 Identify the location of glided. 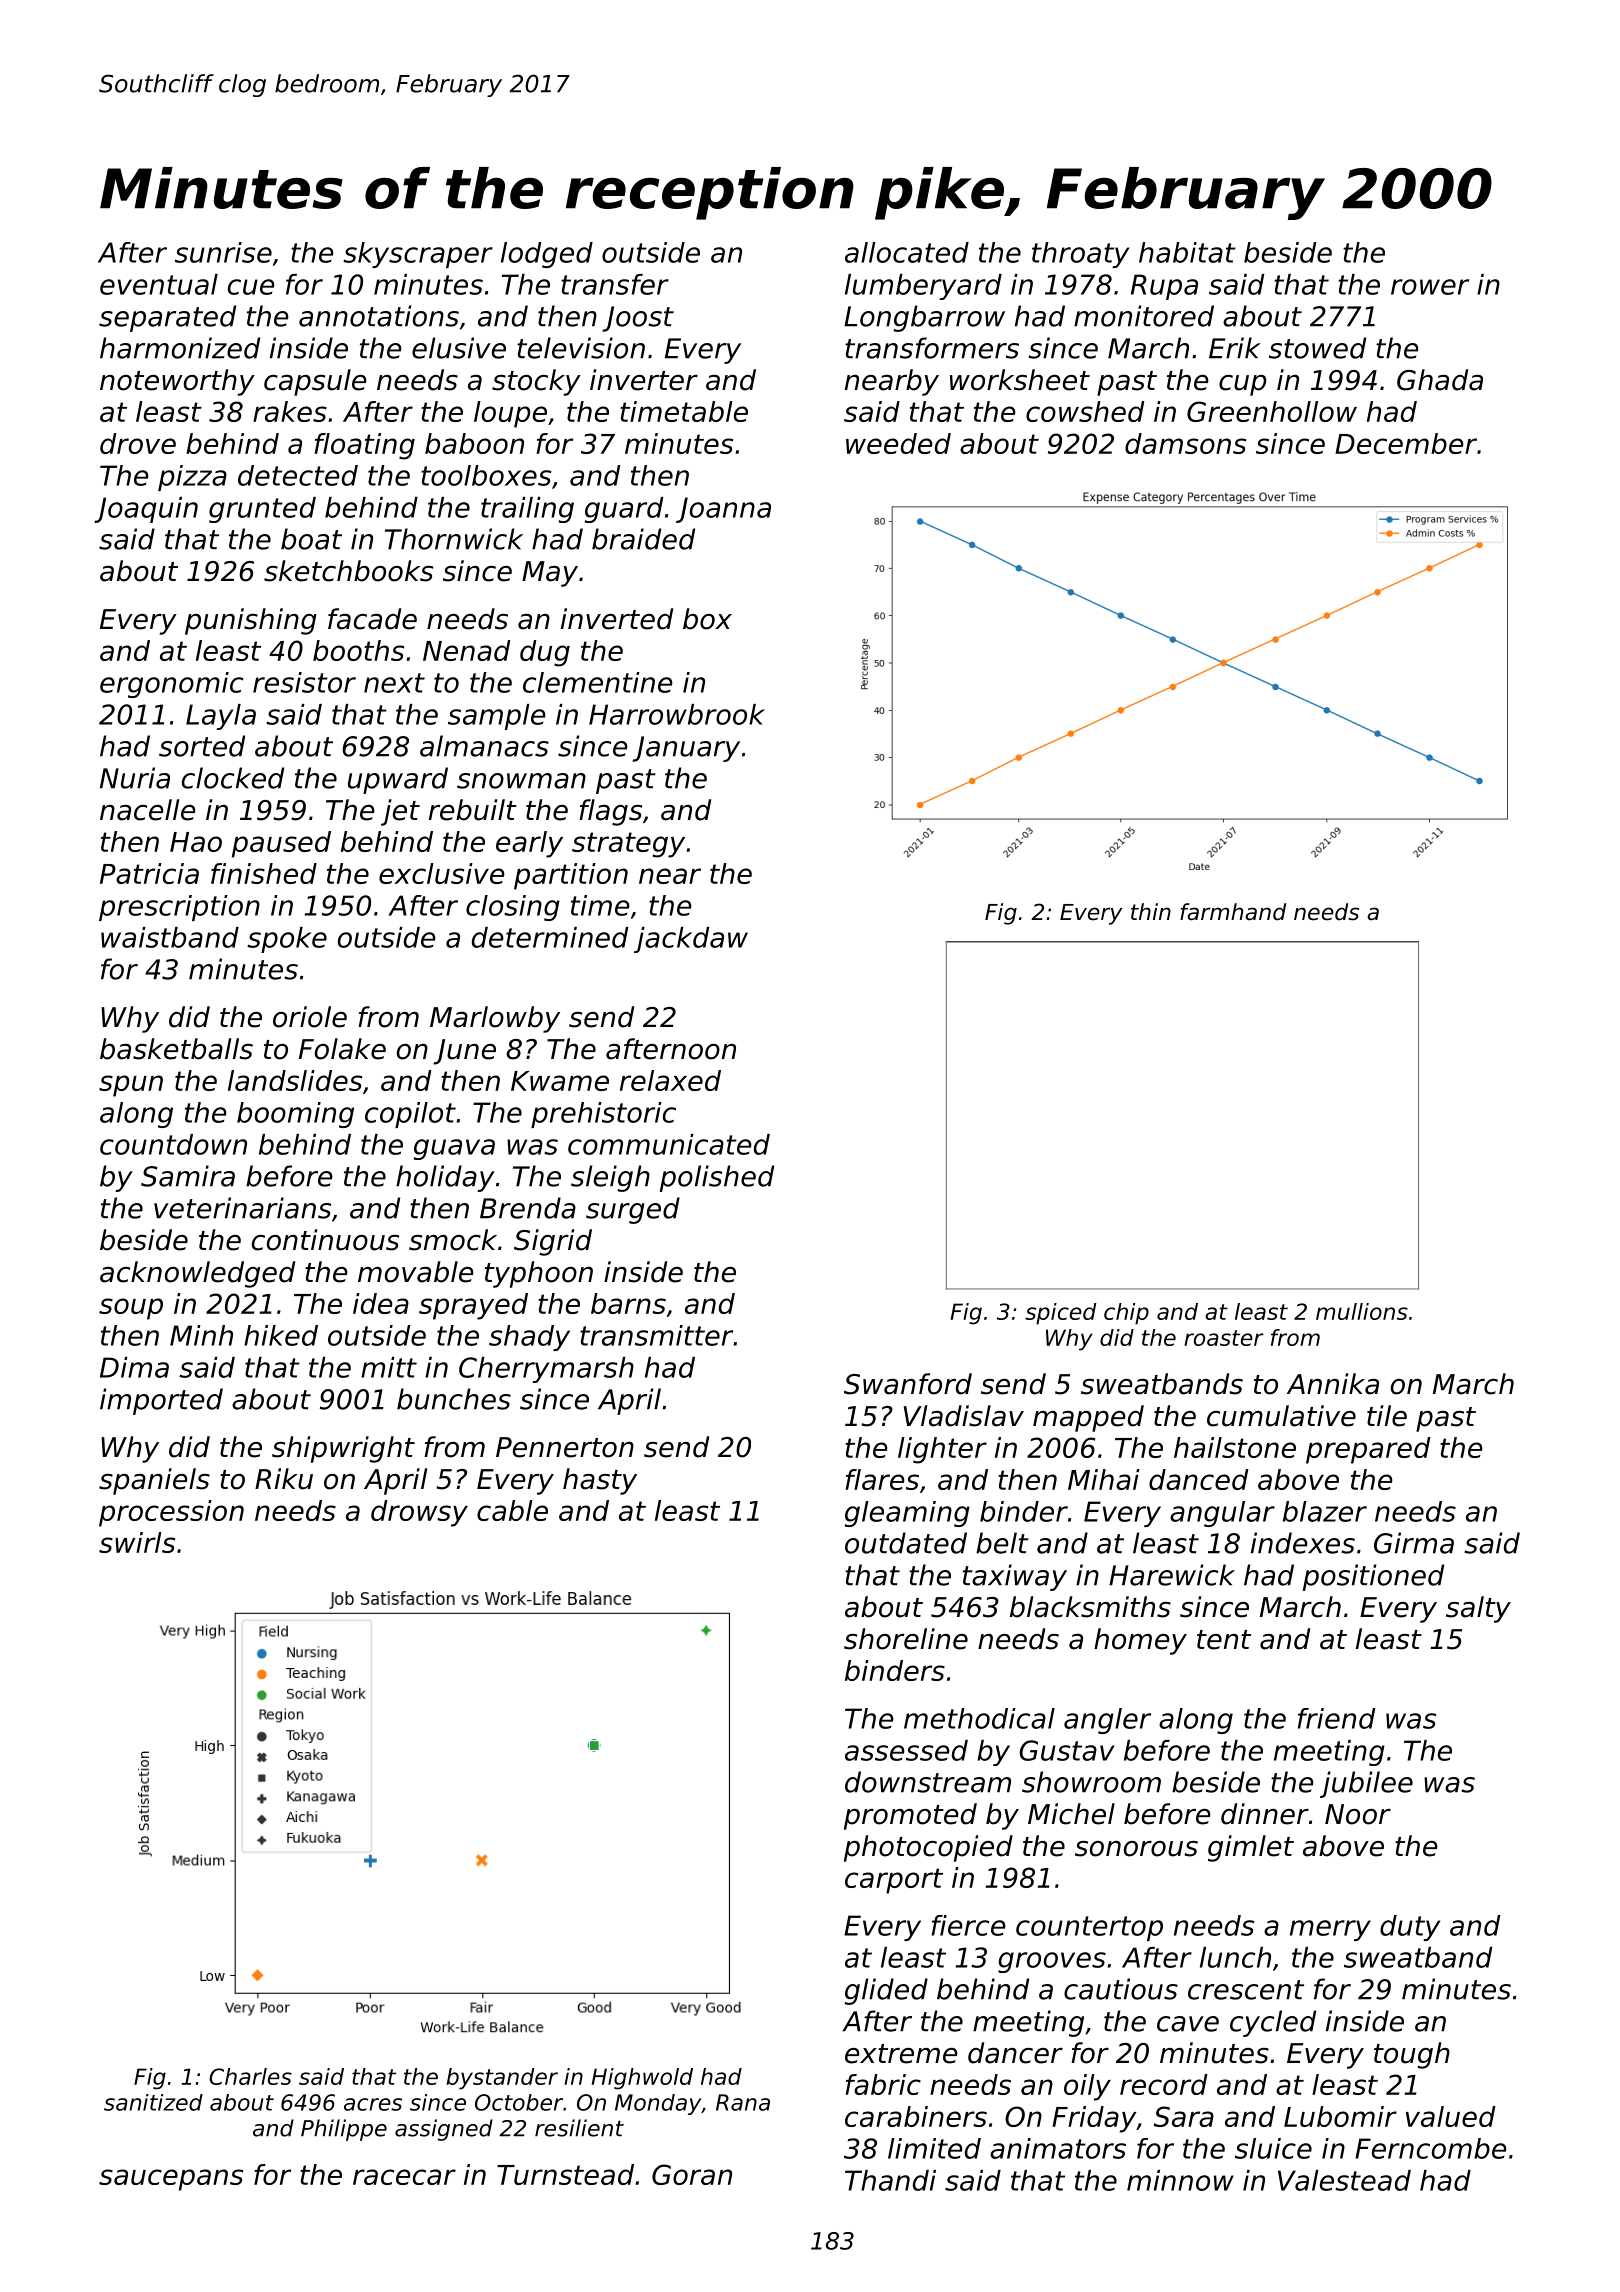
(886, 1991).
